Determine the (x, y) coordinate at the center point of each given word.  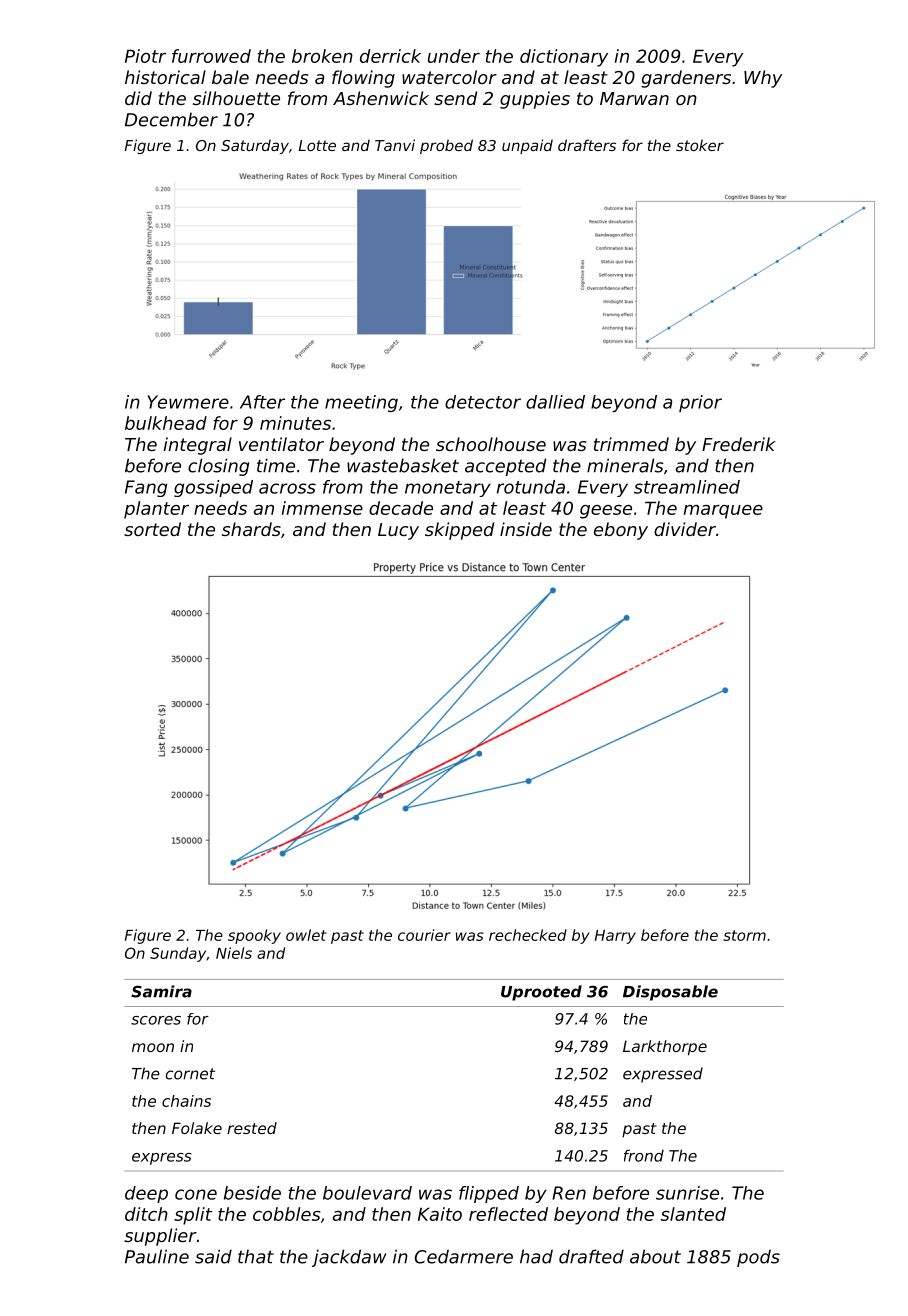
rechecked (528, 935)
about (655, 1256)
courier (424, 935)
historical (165, 77)
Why (763, 79)
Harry (615, 937)
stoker (700, 145)
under (454, 56)
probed (446, 146)
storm (744, 935)
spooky (254, 936)
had (536, 1256)
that (256, 1256)
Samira (161, 991)
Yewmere (188, 402)
